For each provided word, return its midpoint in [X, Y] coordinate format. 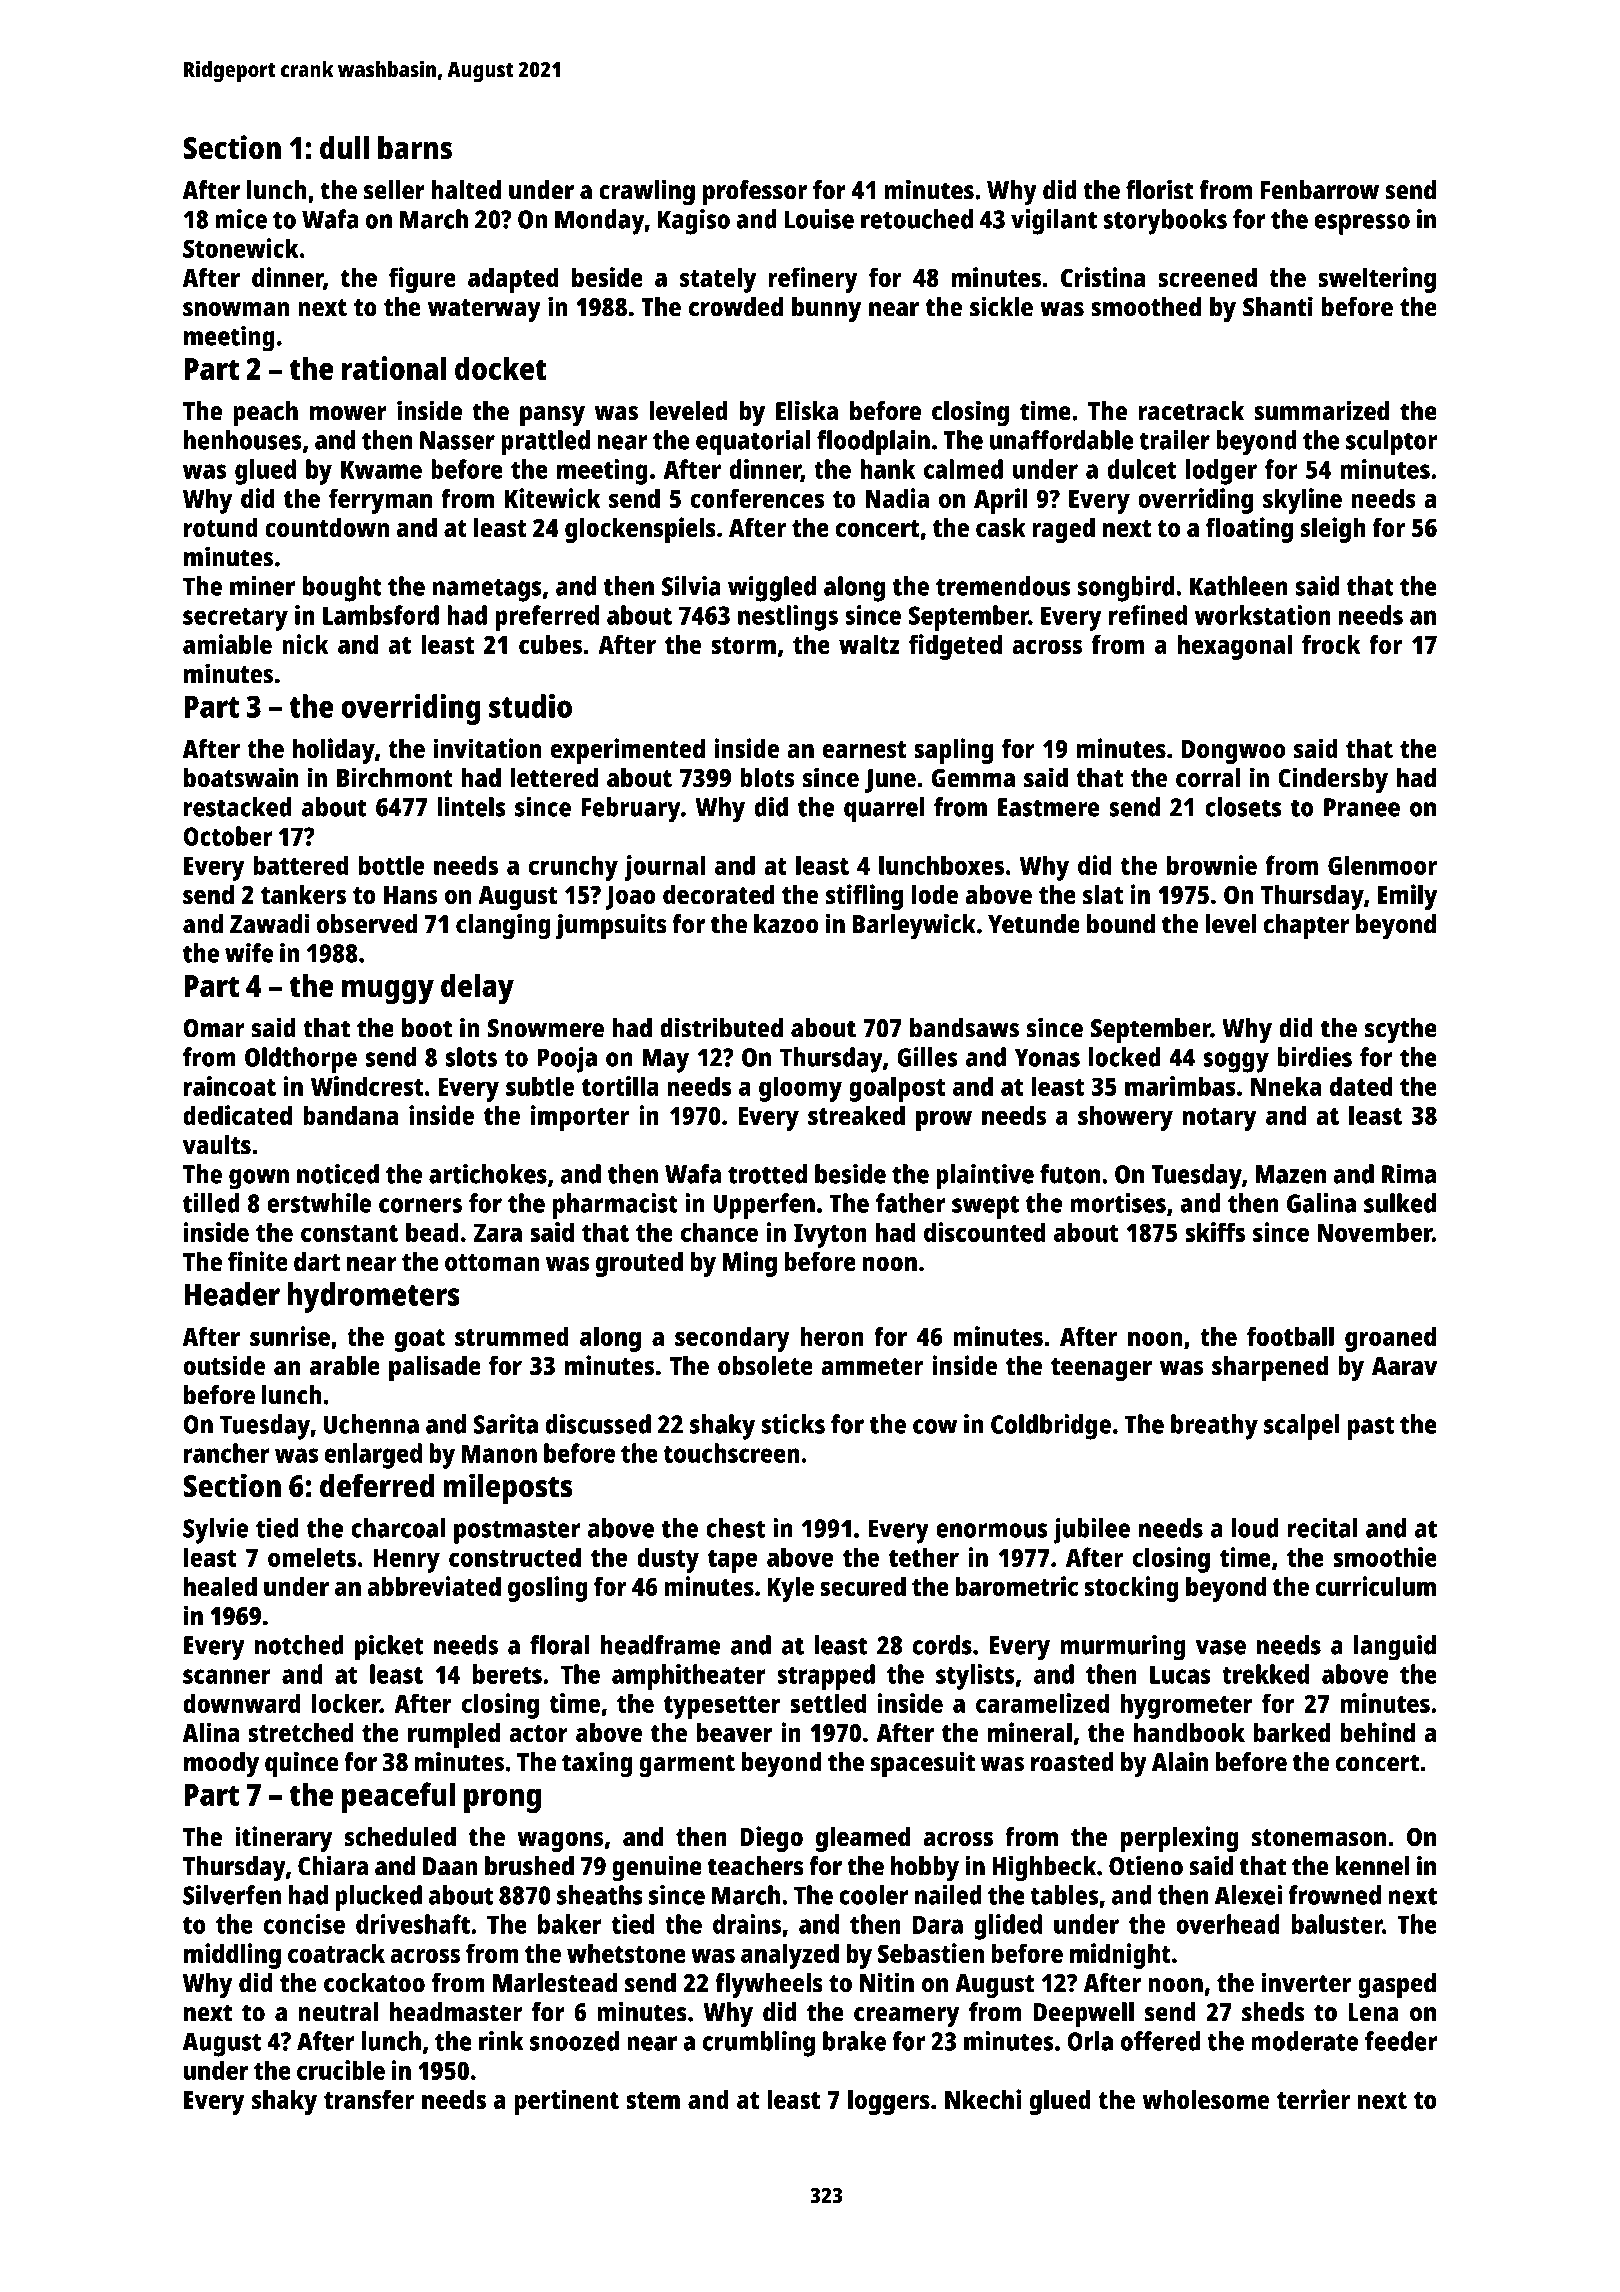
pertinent [567, 2102]
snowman [236, 309]
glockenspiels [640, 530]
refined [1148, 615]
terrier [1313, 2099]
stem [653, 2100]
